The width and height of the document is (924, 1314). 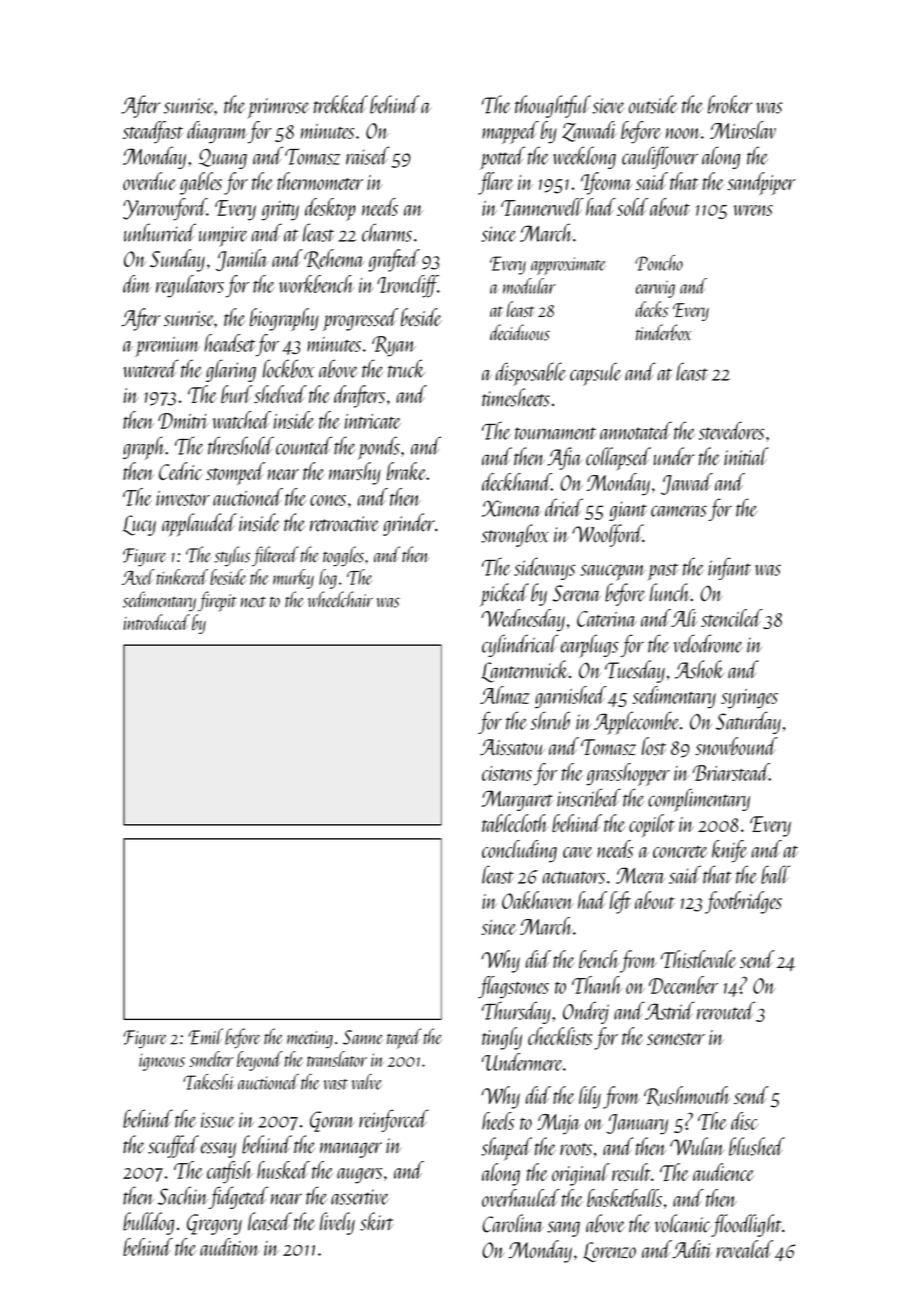 I want to click on cylindrical, so click(x=520, y=645).
